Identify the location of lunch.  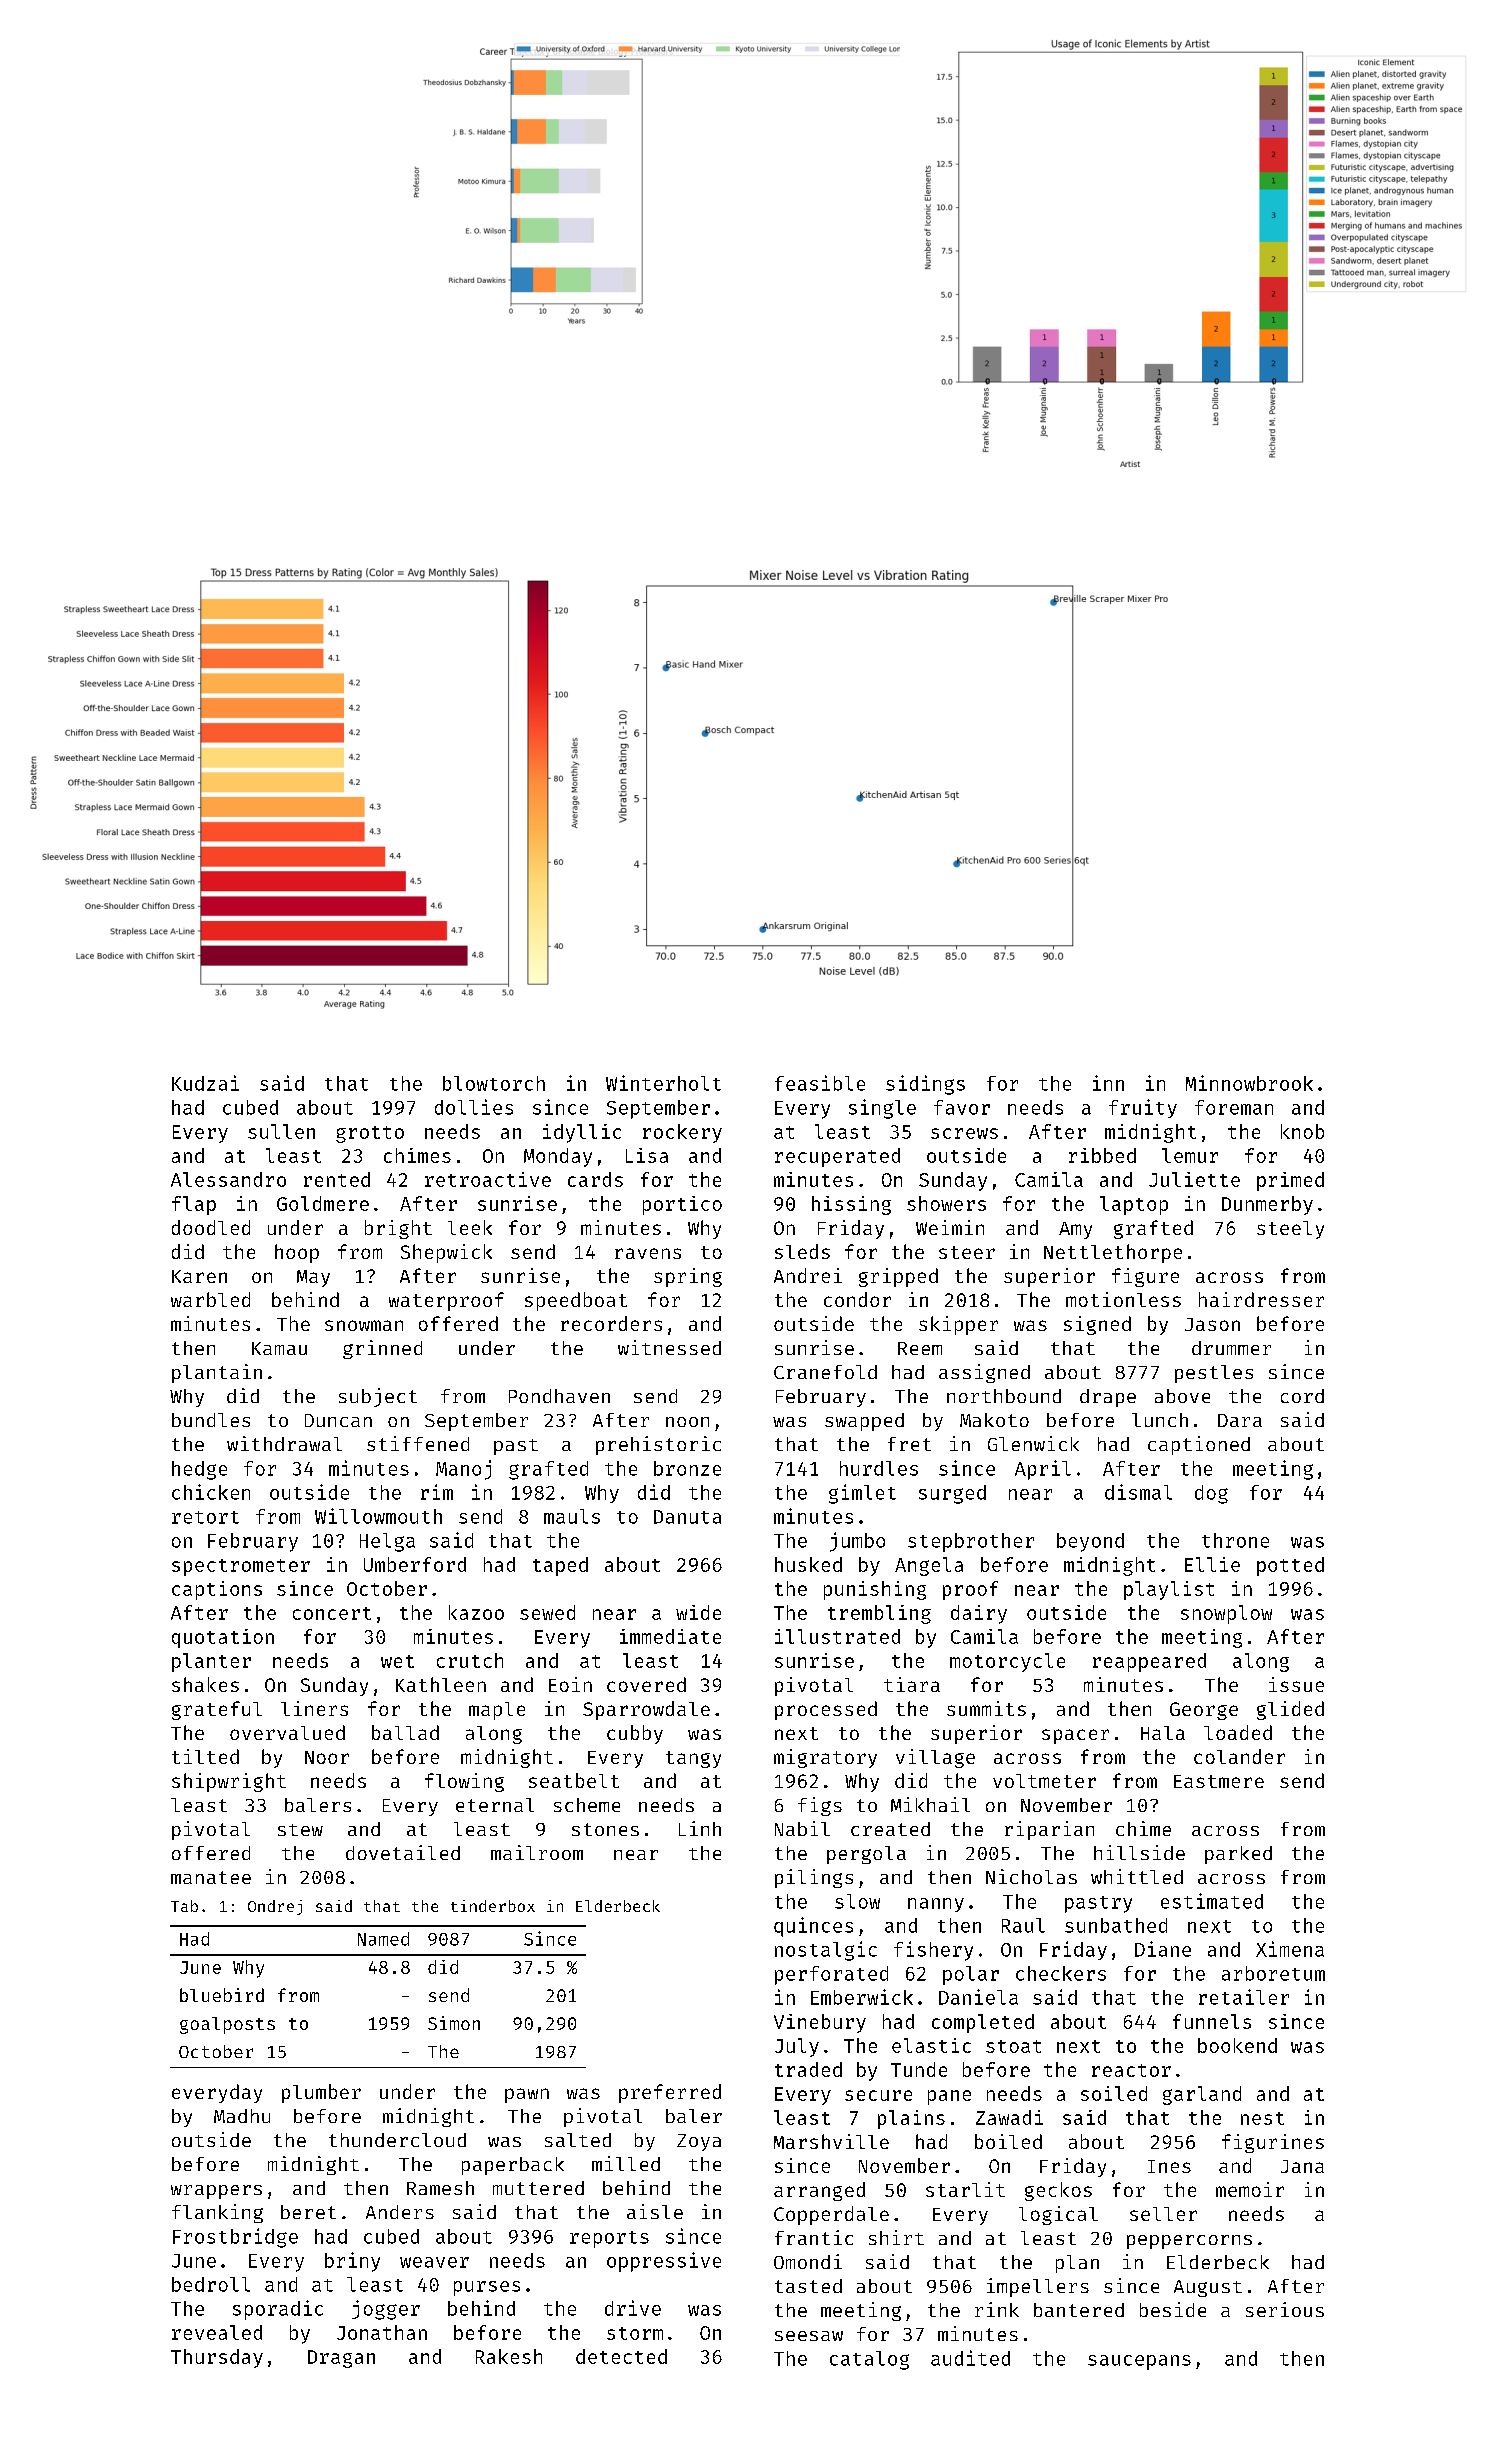
(1160, 1420).
